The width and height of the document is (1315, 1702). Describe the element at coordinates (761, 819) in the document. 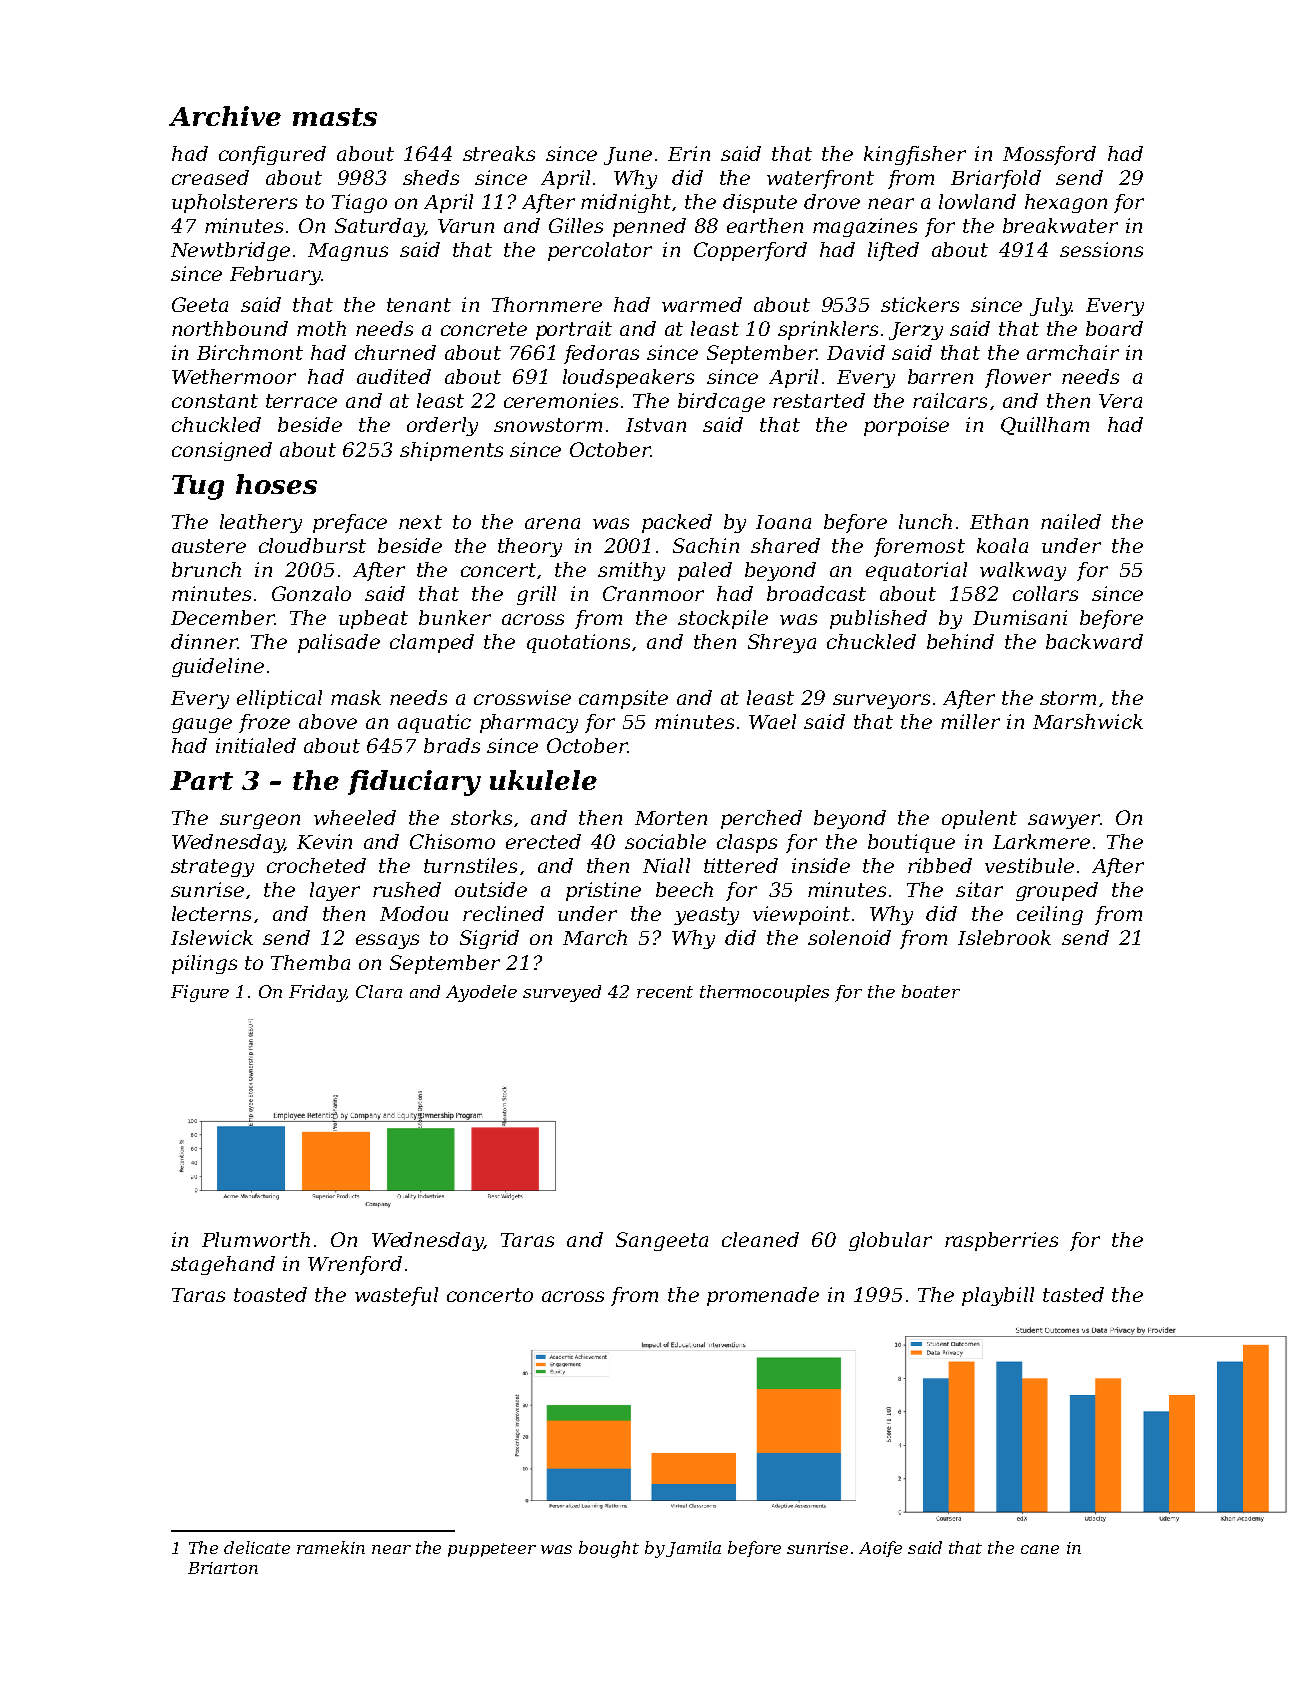

I see `perched` at that location.
